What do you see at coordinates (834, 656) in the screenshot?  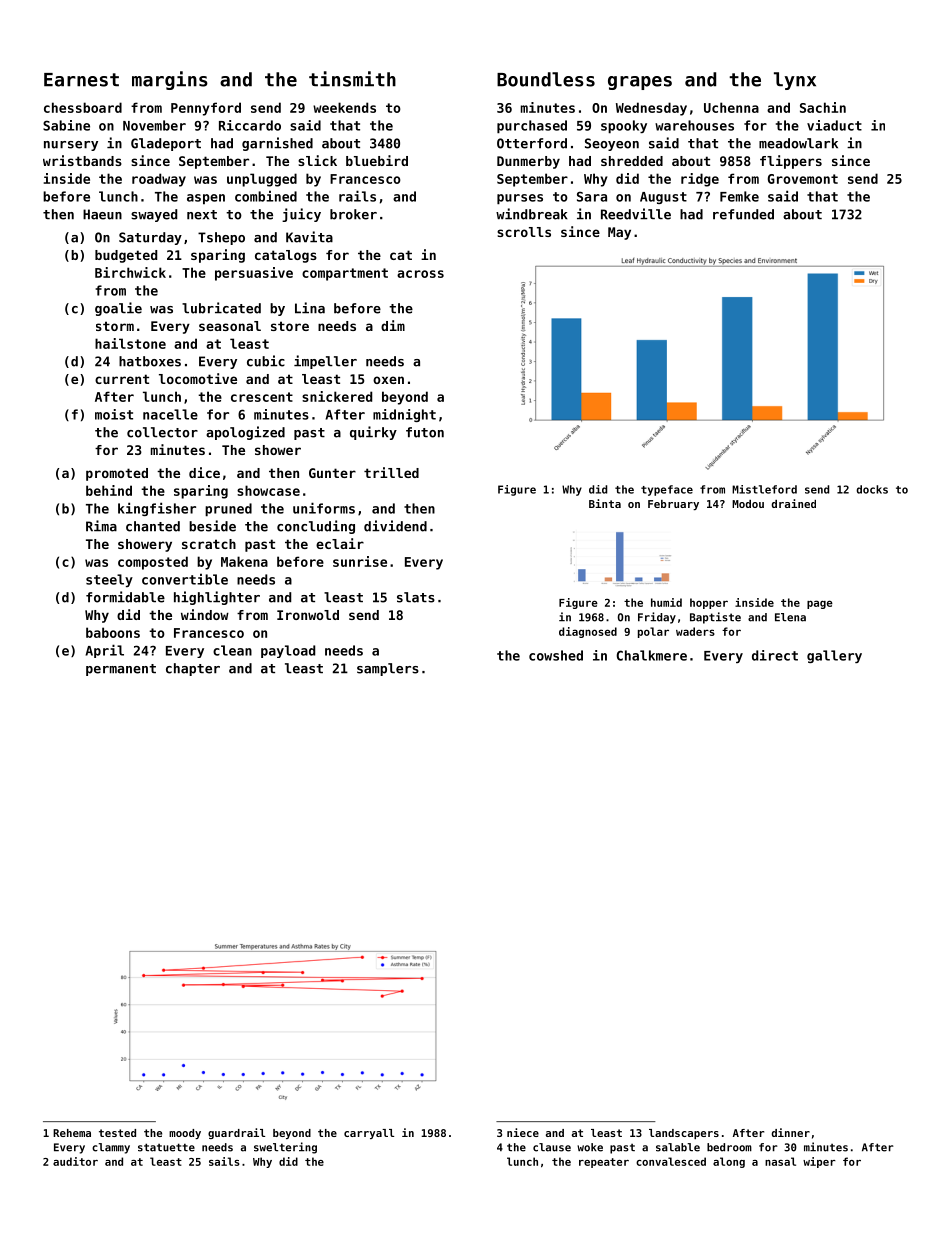 I see `gallery` at bounding box center [834, 656].
